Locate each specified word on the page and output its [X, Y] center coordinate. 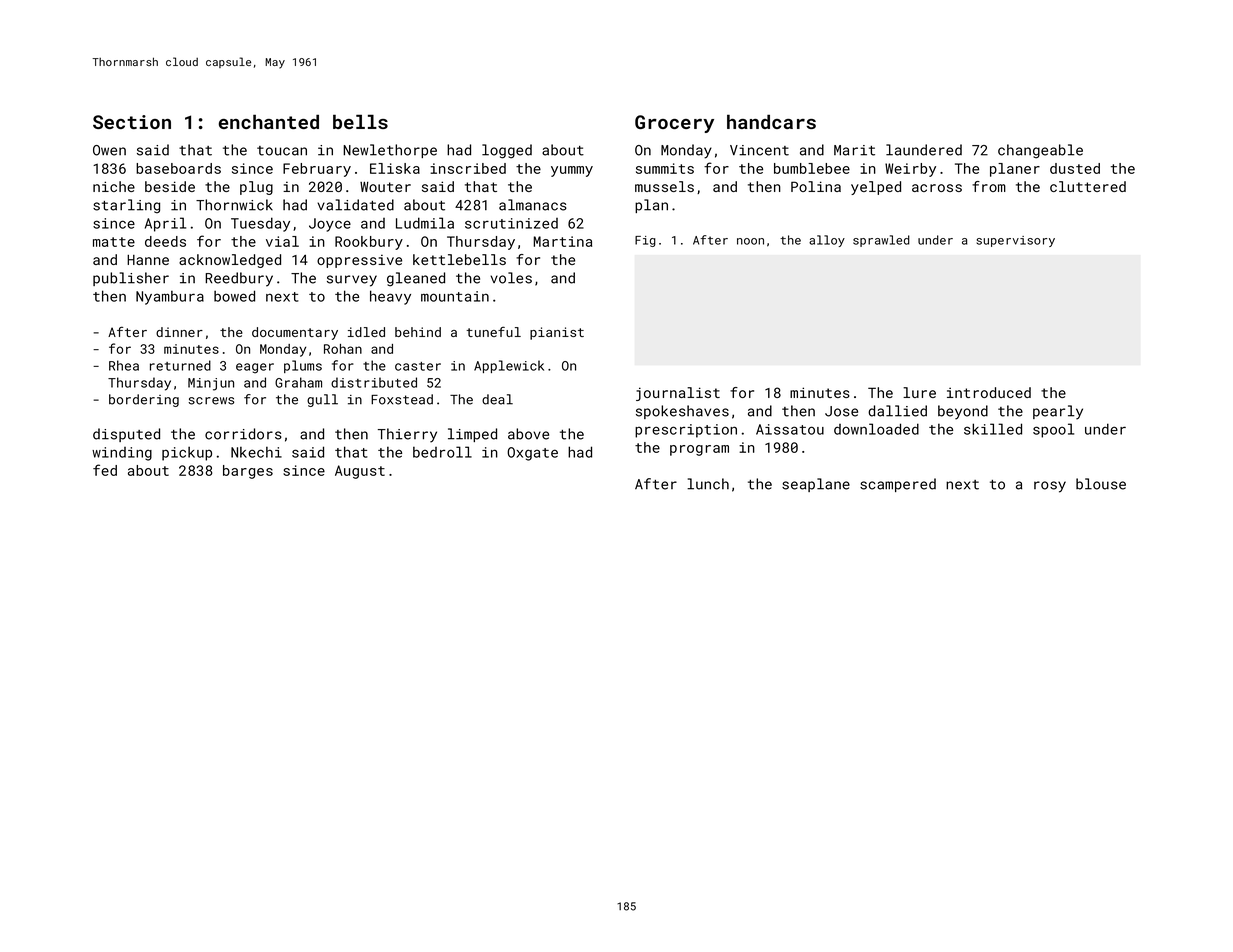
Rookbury [369, 243]
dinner [179, 332]
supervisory [1015, 241]
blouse [1101, 484]
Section [132, 122]
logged [507, 151]
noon [750, 241]
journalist [678, 394]
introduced [989, 392]
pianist [557, 333]
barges [248, 472]
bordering [144, 400]
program [699, 450]
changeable [1040, 151]
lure [919, 392]
